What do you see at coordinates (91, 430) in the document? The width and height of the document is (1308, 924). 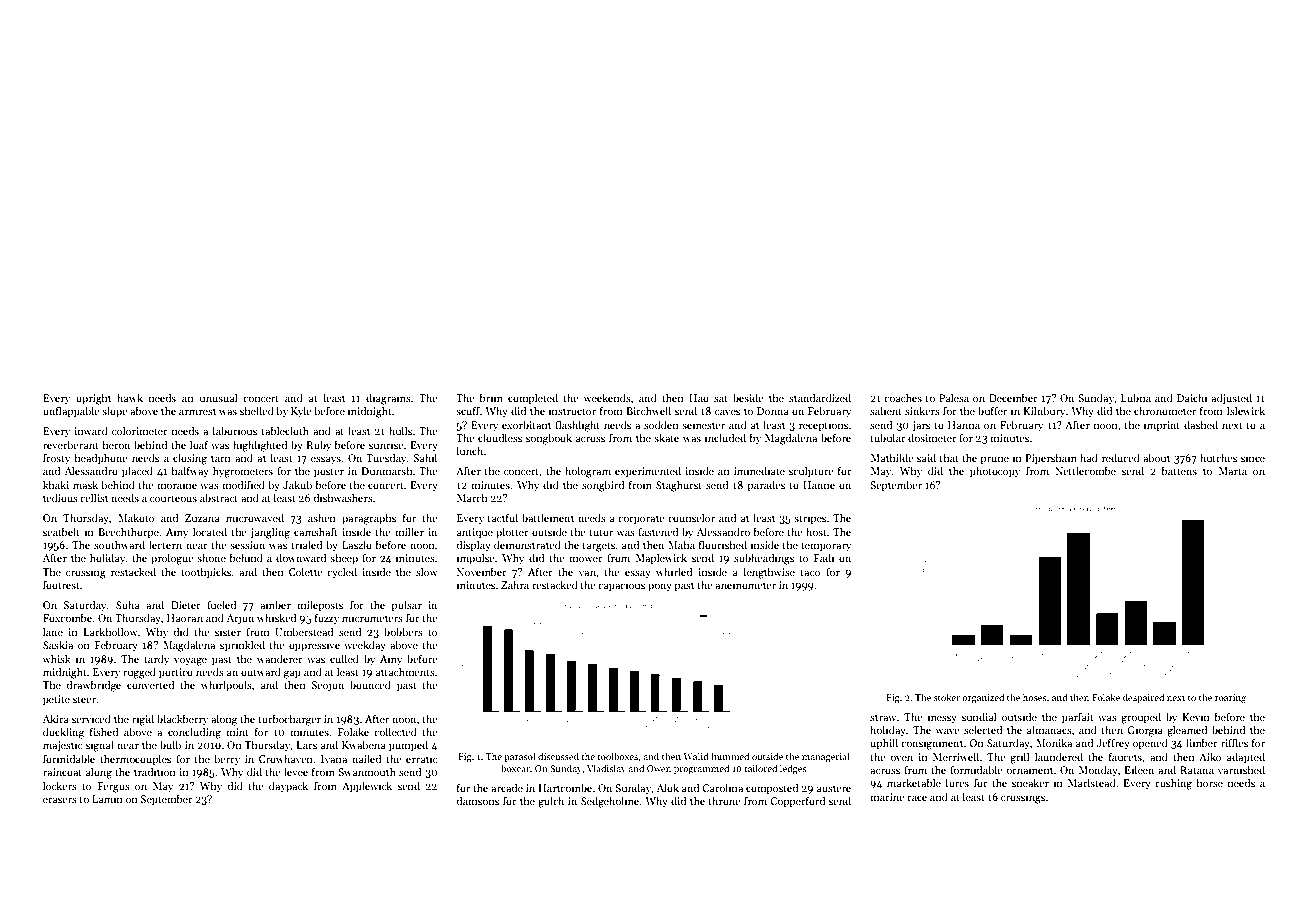 I see `inward` at bounding box center [91, 430].
